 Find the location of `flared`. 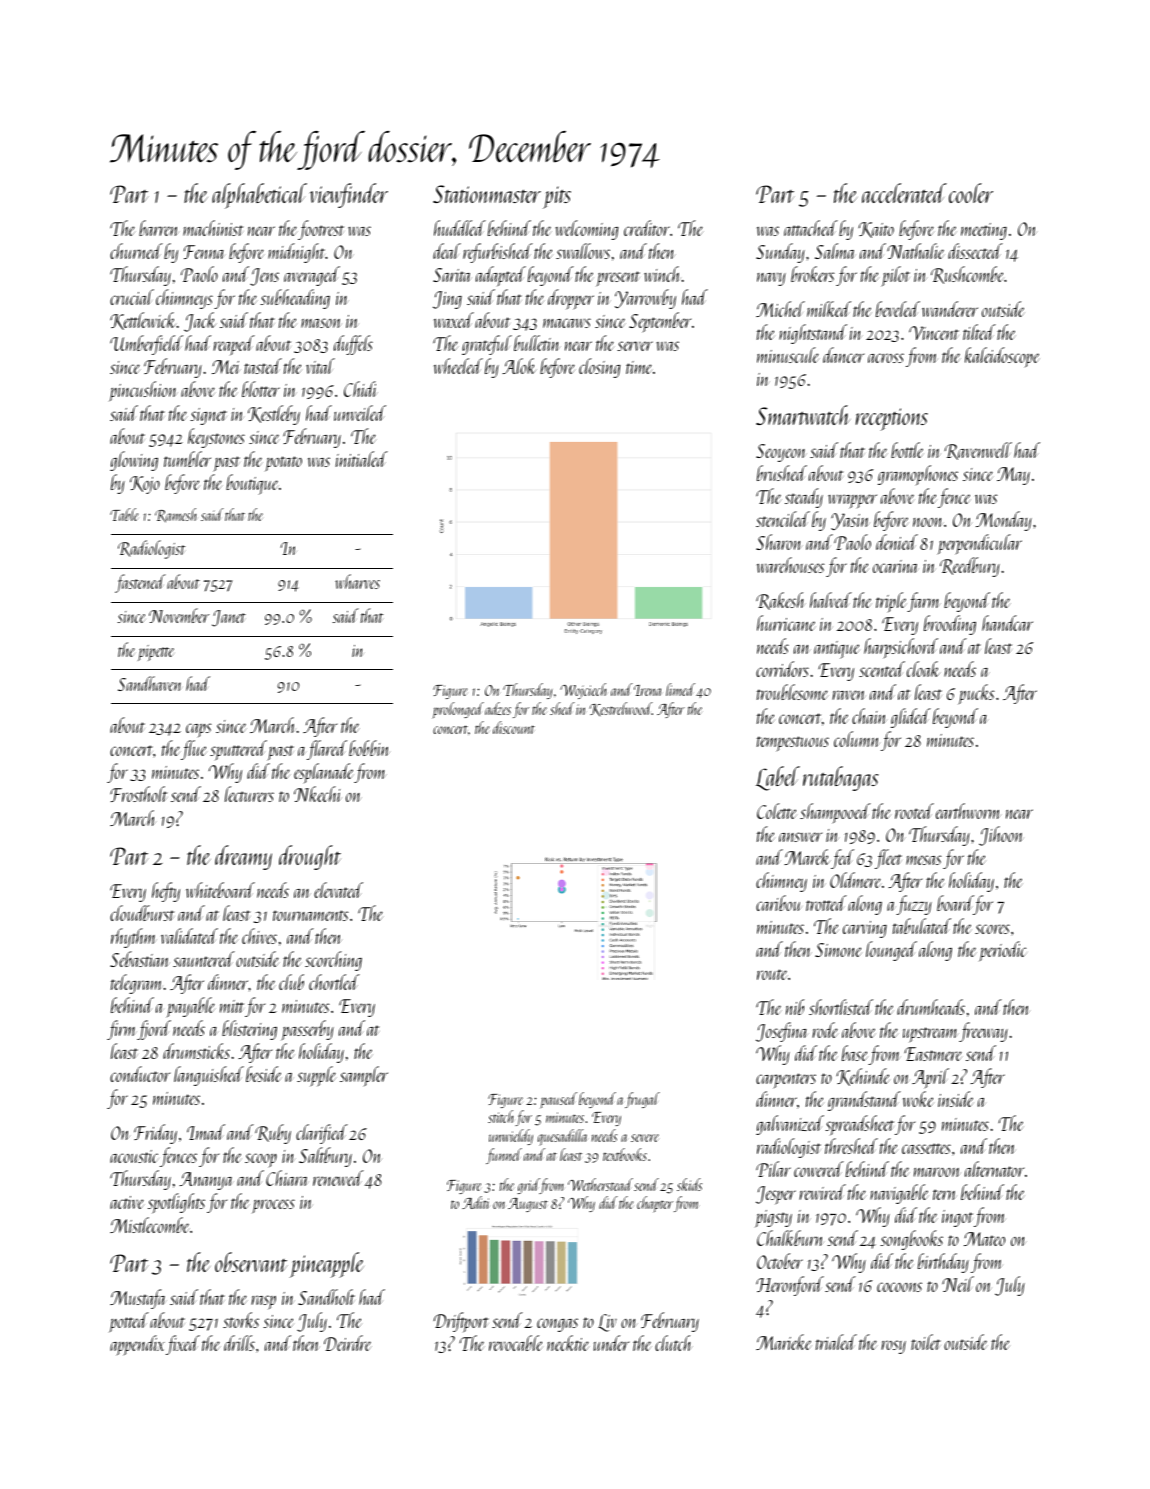

flared is located at coordinates (327, 750).
